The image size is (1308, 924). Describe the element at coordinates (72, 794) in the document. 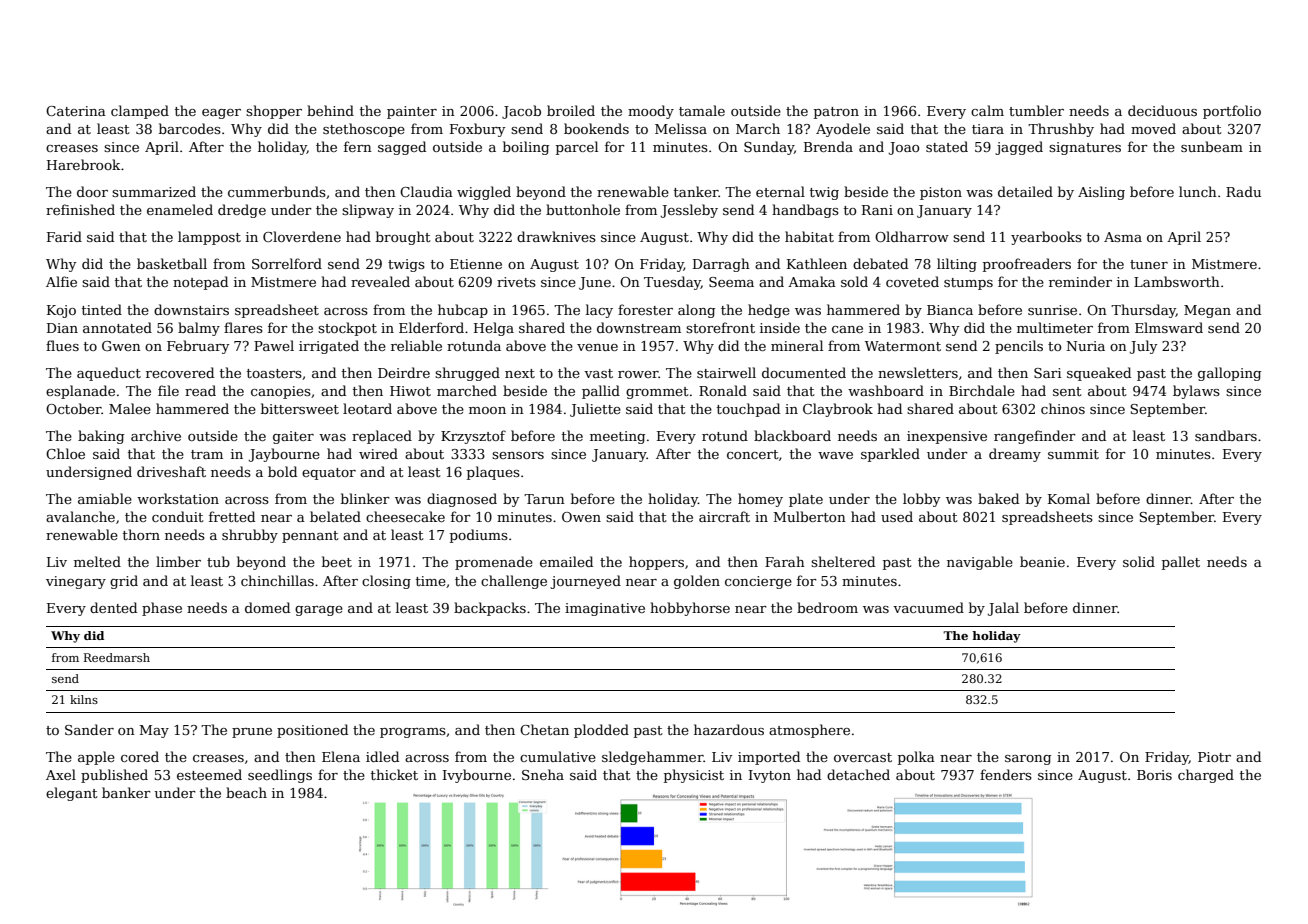

I see `elegant` at that location.
